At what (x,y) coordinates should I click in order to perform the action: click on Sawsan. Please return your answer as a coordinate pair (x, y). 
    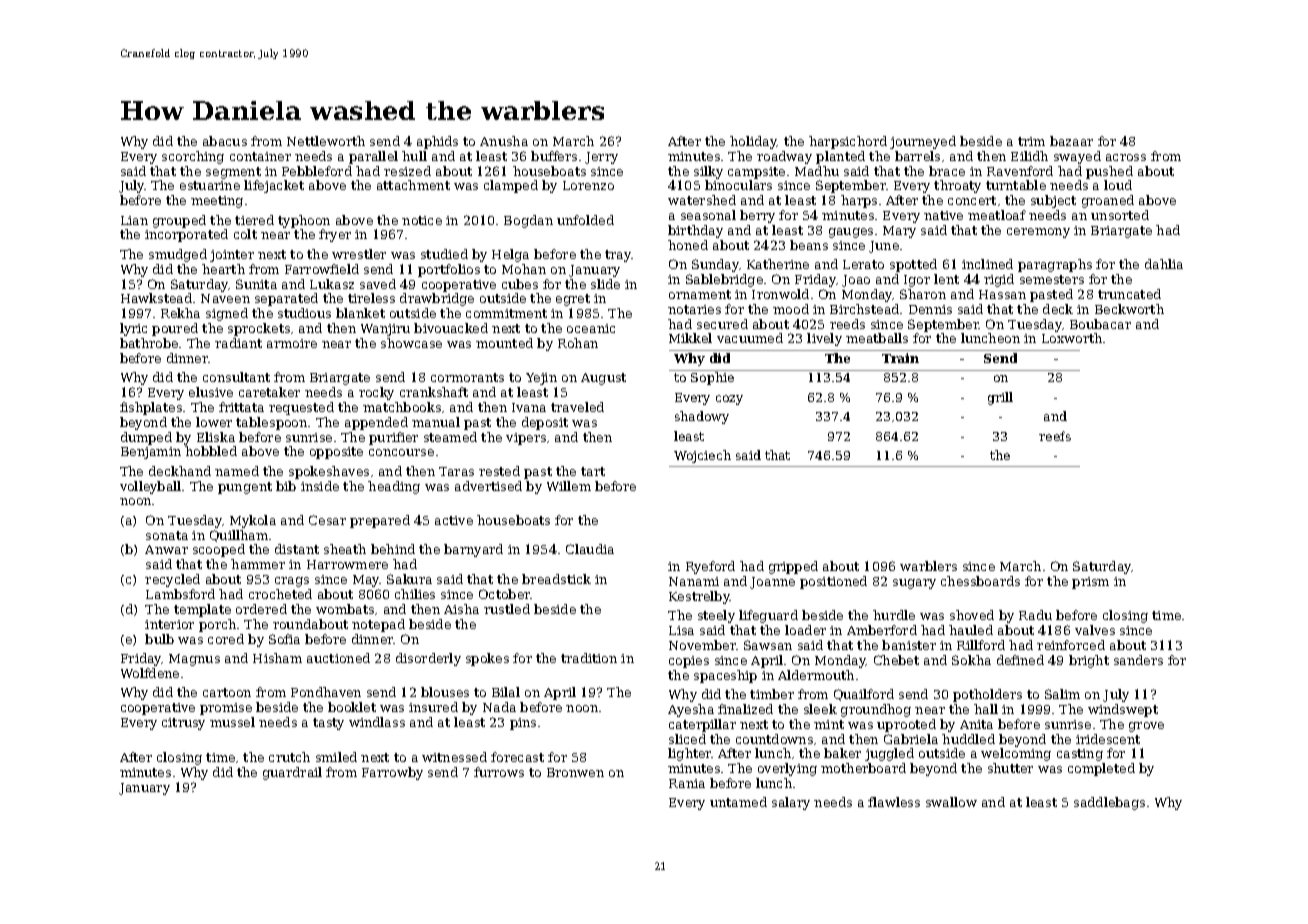
    Looking at the image, I should click on (768, 645).
